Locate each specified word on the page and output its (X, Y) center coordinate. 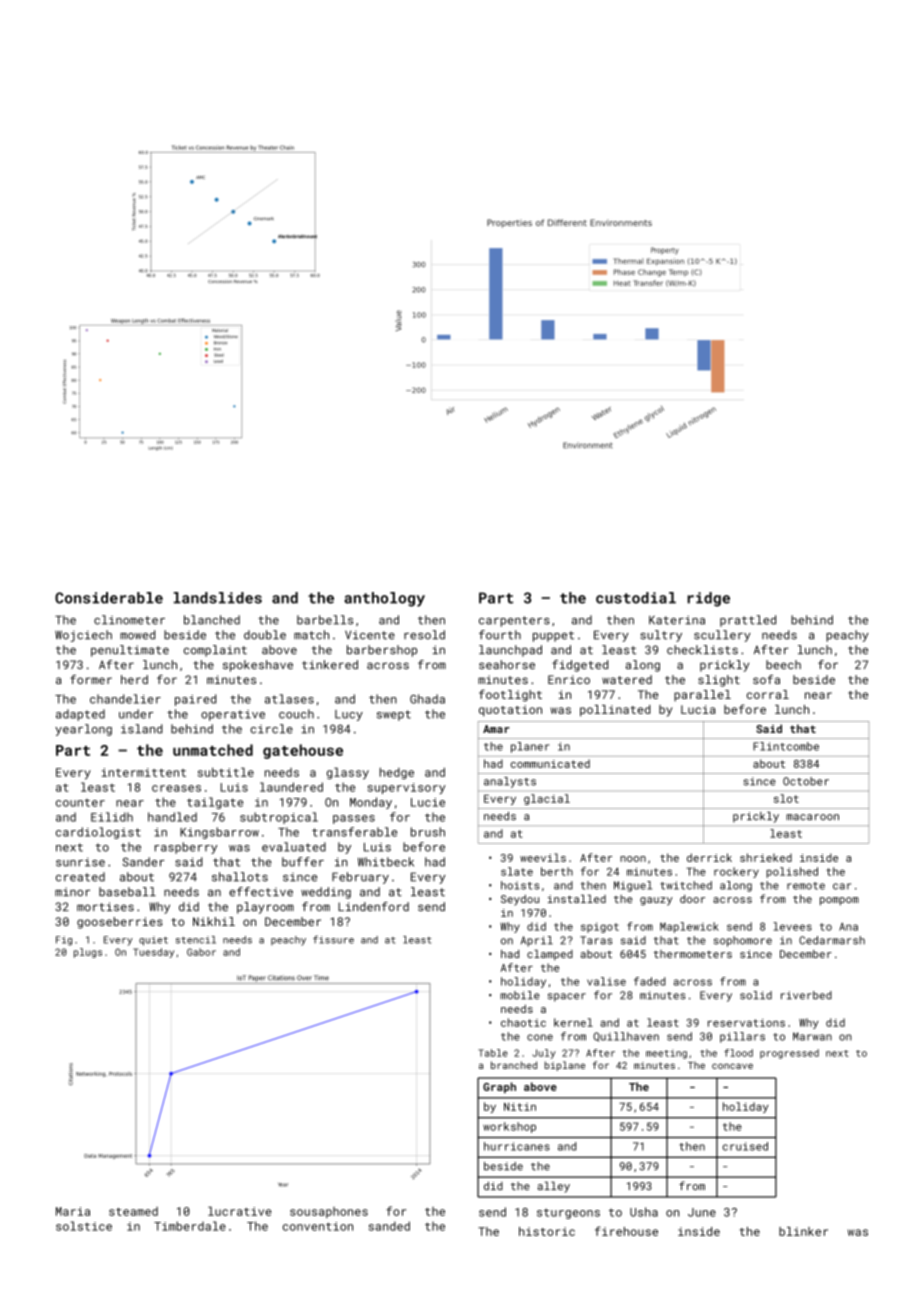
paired (195, 700)
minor (72, 892)
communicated (550, 763)
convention (318, 1226)
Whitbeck (386, 862)
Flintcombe (786, 746)
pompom (839, 901)
